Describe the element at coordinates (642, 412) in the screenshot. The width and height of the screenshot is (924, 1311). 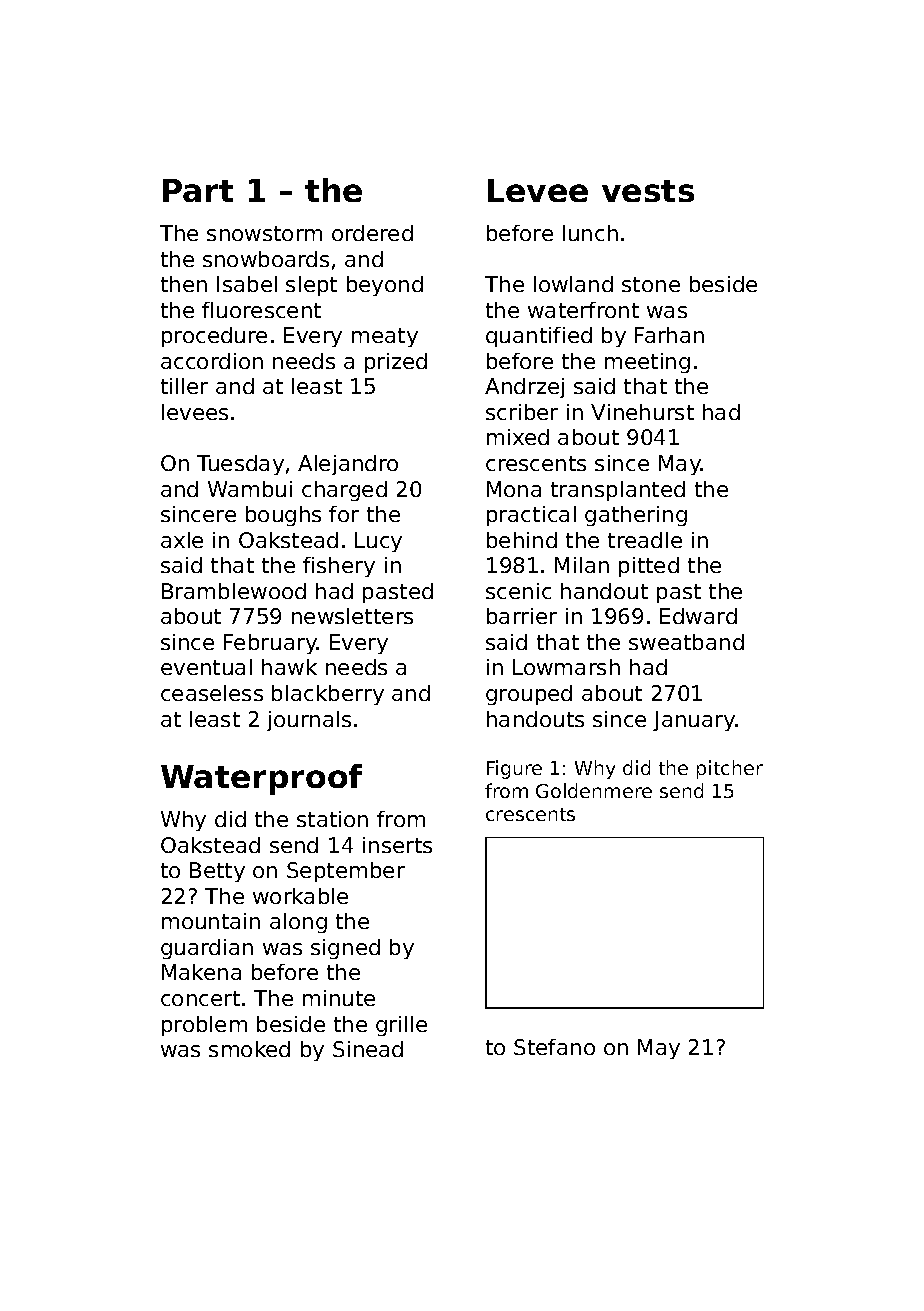
I see `Vinehurst` at that location.
